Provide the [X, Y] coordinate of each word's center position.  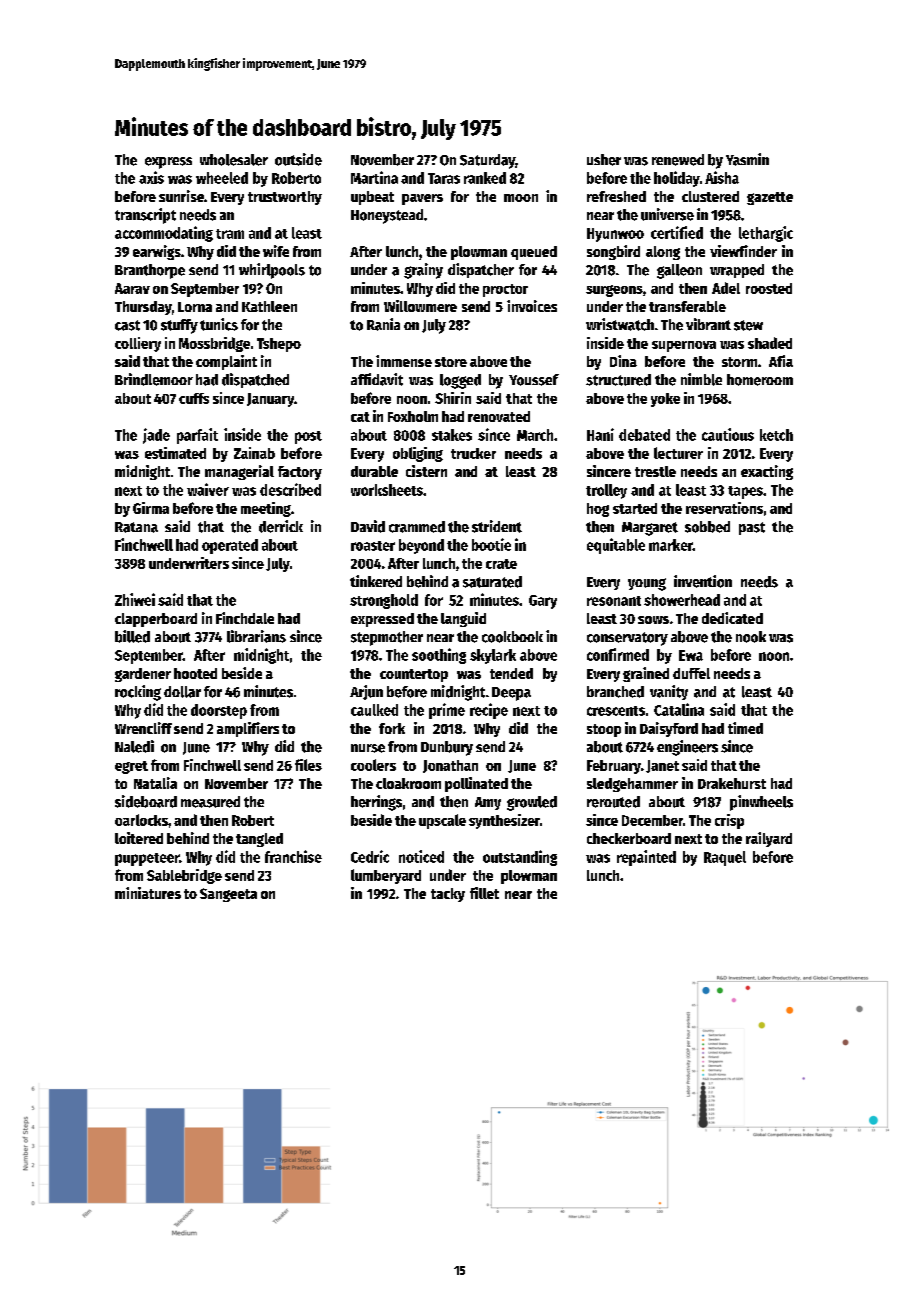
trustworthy [285, 198]
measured [210, 802]
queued [534, 253]
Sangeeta [228, 895]
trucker [473, 453]
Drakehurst [732, 783]
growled [532, 803]
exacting [767, 472]
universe [667, 214]
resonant [614, 601]
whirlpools [272, 271]
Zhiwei [135, 599]
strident [497, 526]
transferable [687, 306]
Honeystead [387, 216]
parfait [197, 436]
